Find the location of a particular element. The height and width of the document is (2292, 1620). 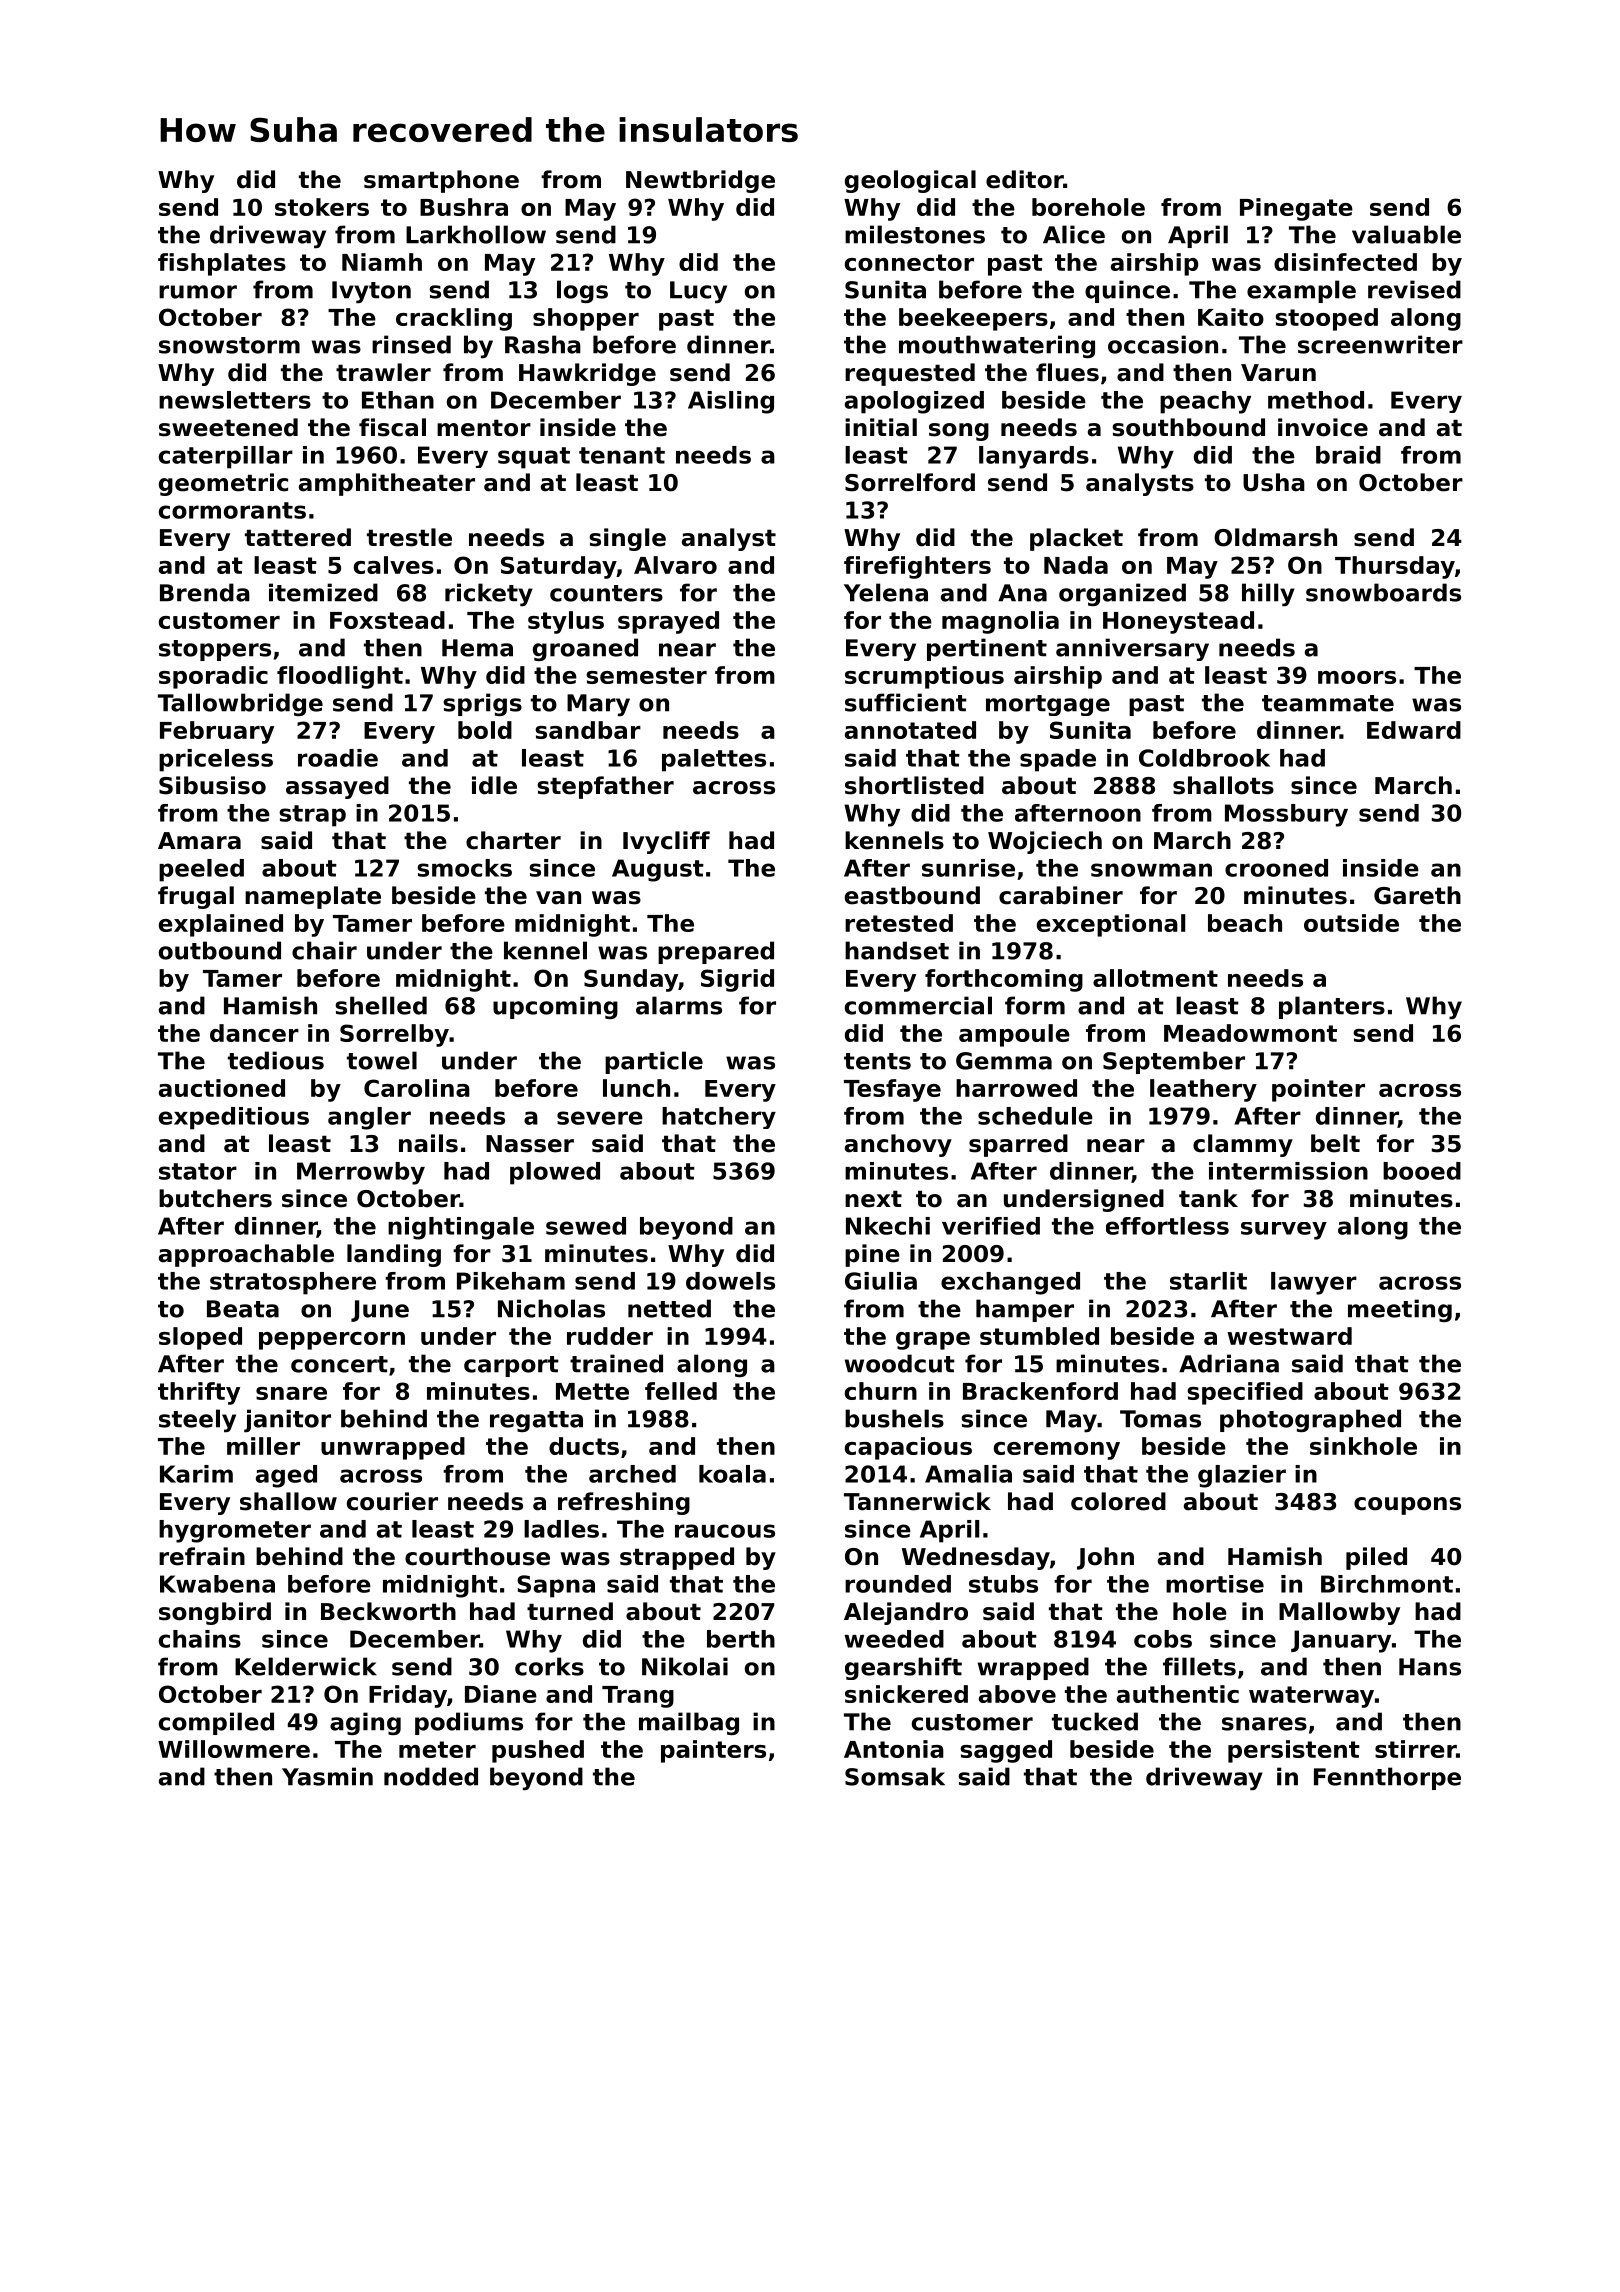

Beckworth is located at coordinates (388, 1611).
